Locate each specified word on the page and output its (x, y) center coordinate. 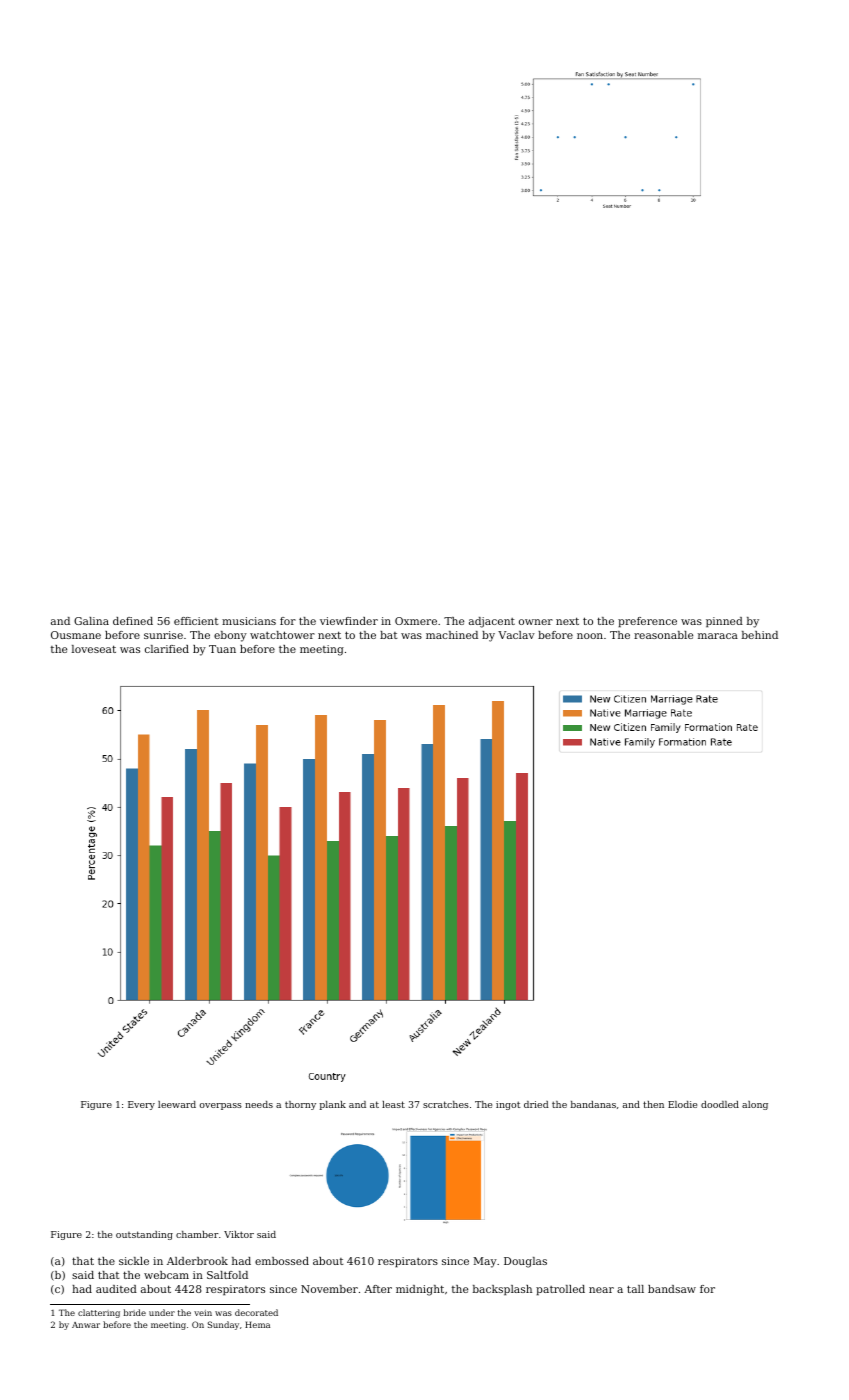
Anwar (86, 1325)
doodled (720, 1104)
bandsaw (672, 1289)
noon (590, 636)
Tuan (222, 649)
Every (141, 1105)
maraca (718, 636)
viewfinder (349, 621)
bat (388, 635)
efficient (196, 621)
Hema (257, 1324)
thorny (300, 1105)
